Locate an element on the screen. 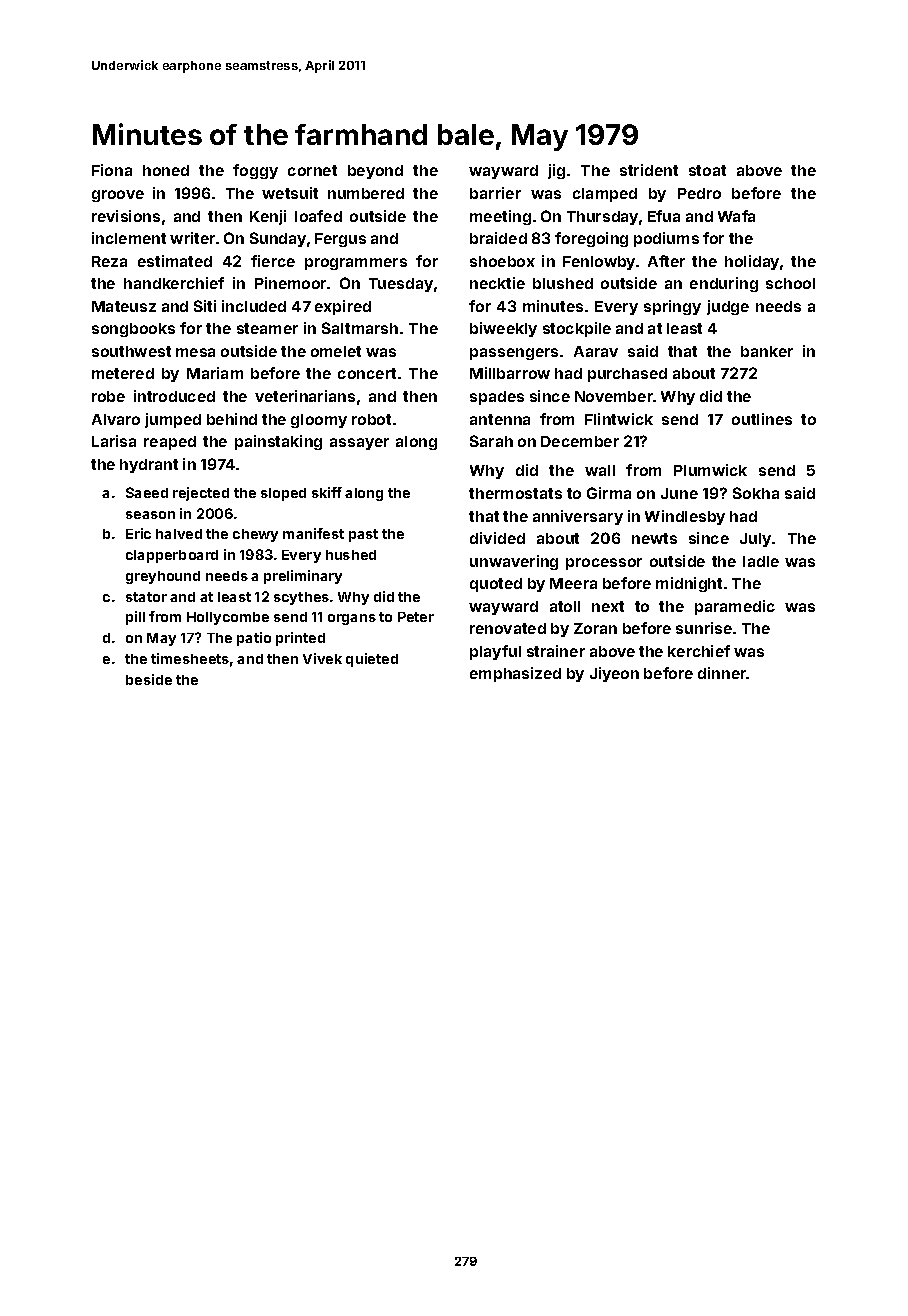 This screenshot has height=1316, width=908. Vivek is located at coordinates (322, 658).
